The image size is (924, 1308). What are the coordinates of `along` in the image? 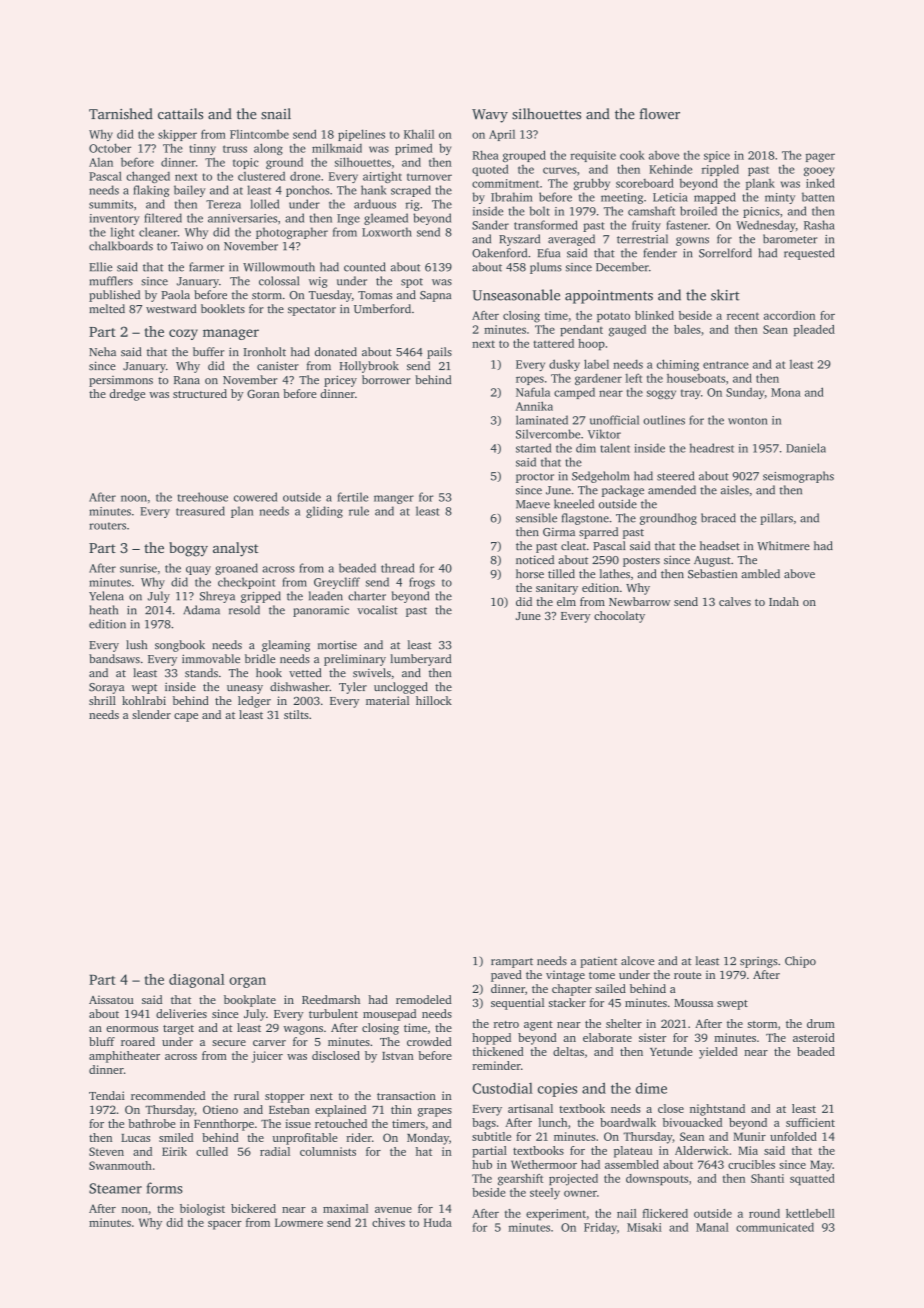 It's located at (268, 149).
